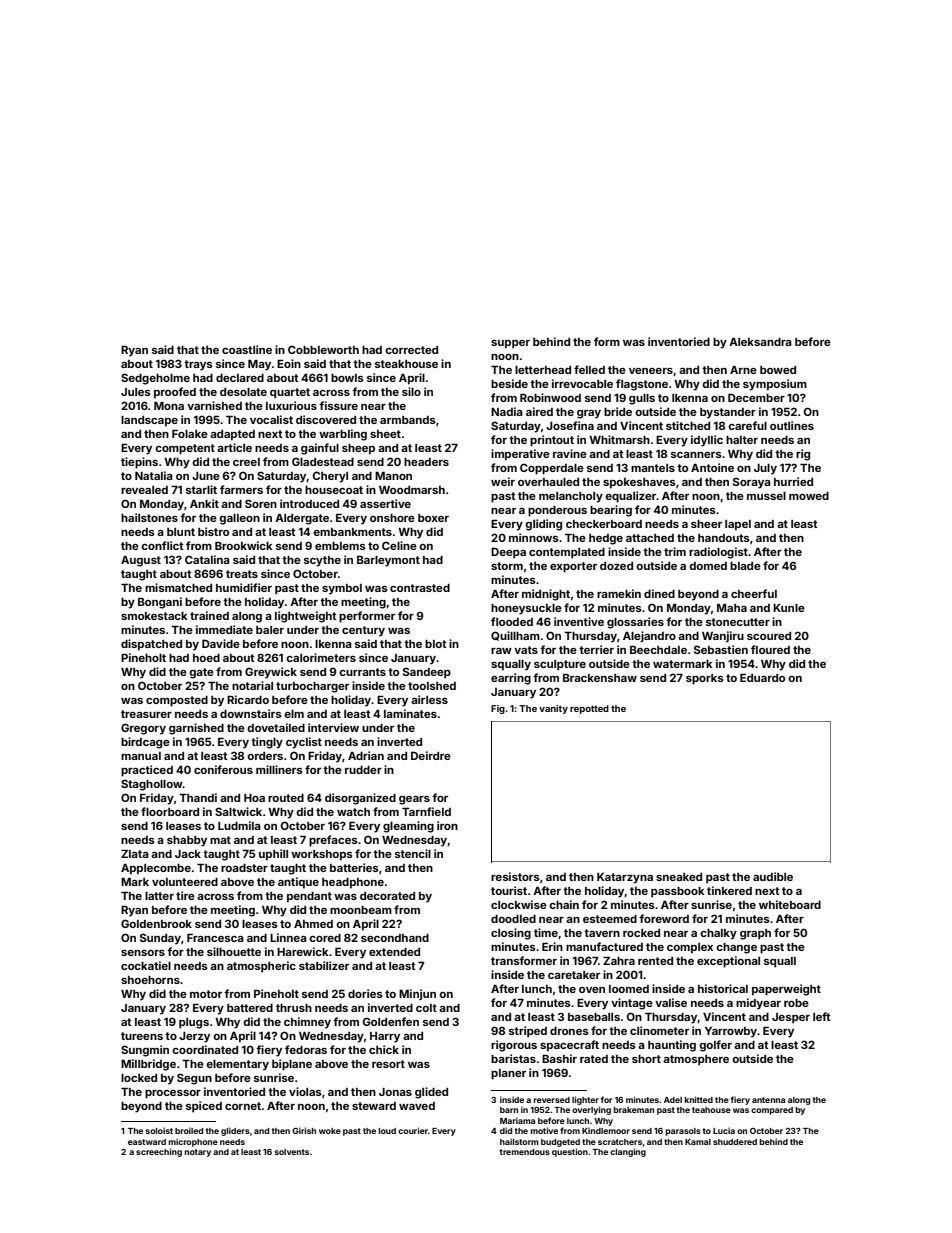  Describe the element at coordinates (773, 876) in the image. I see `audible` at that location.
